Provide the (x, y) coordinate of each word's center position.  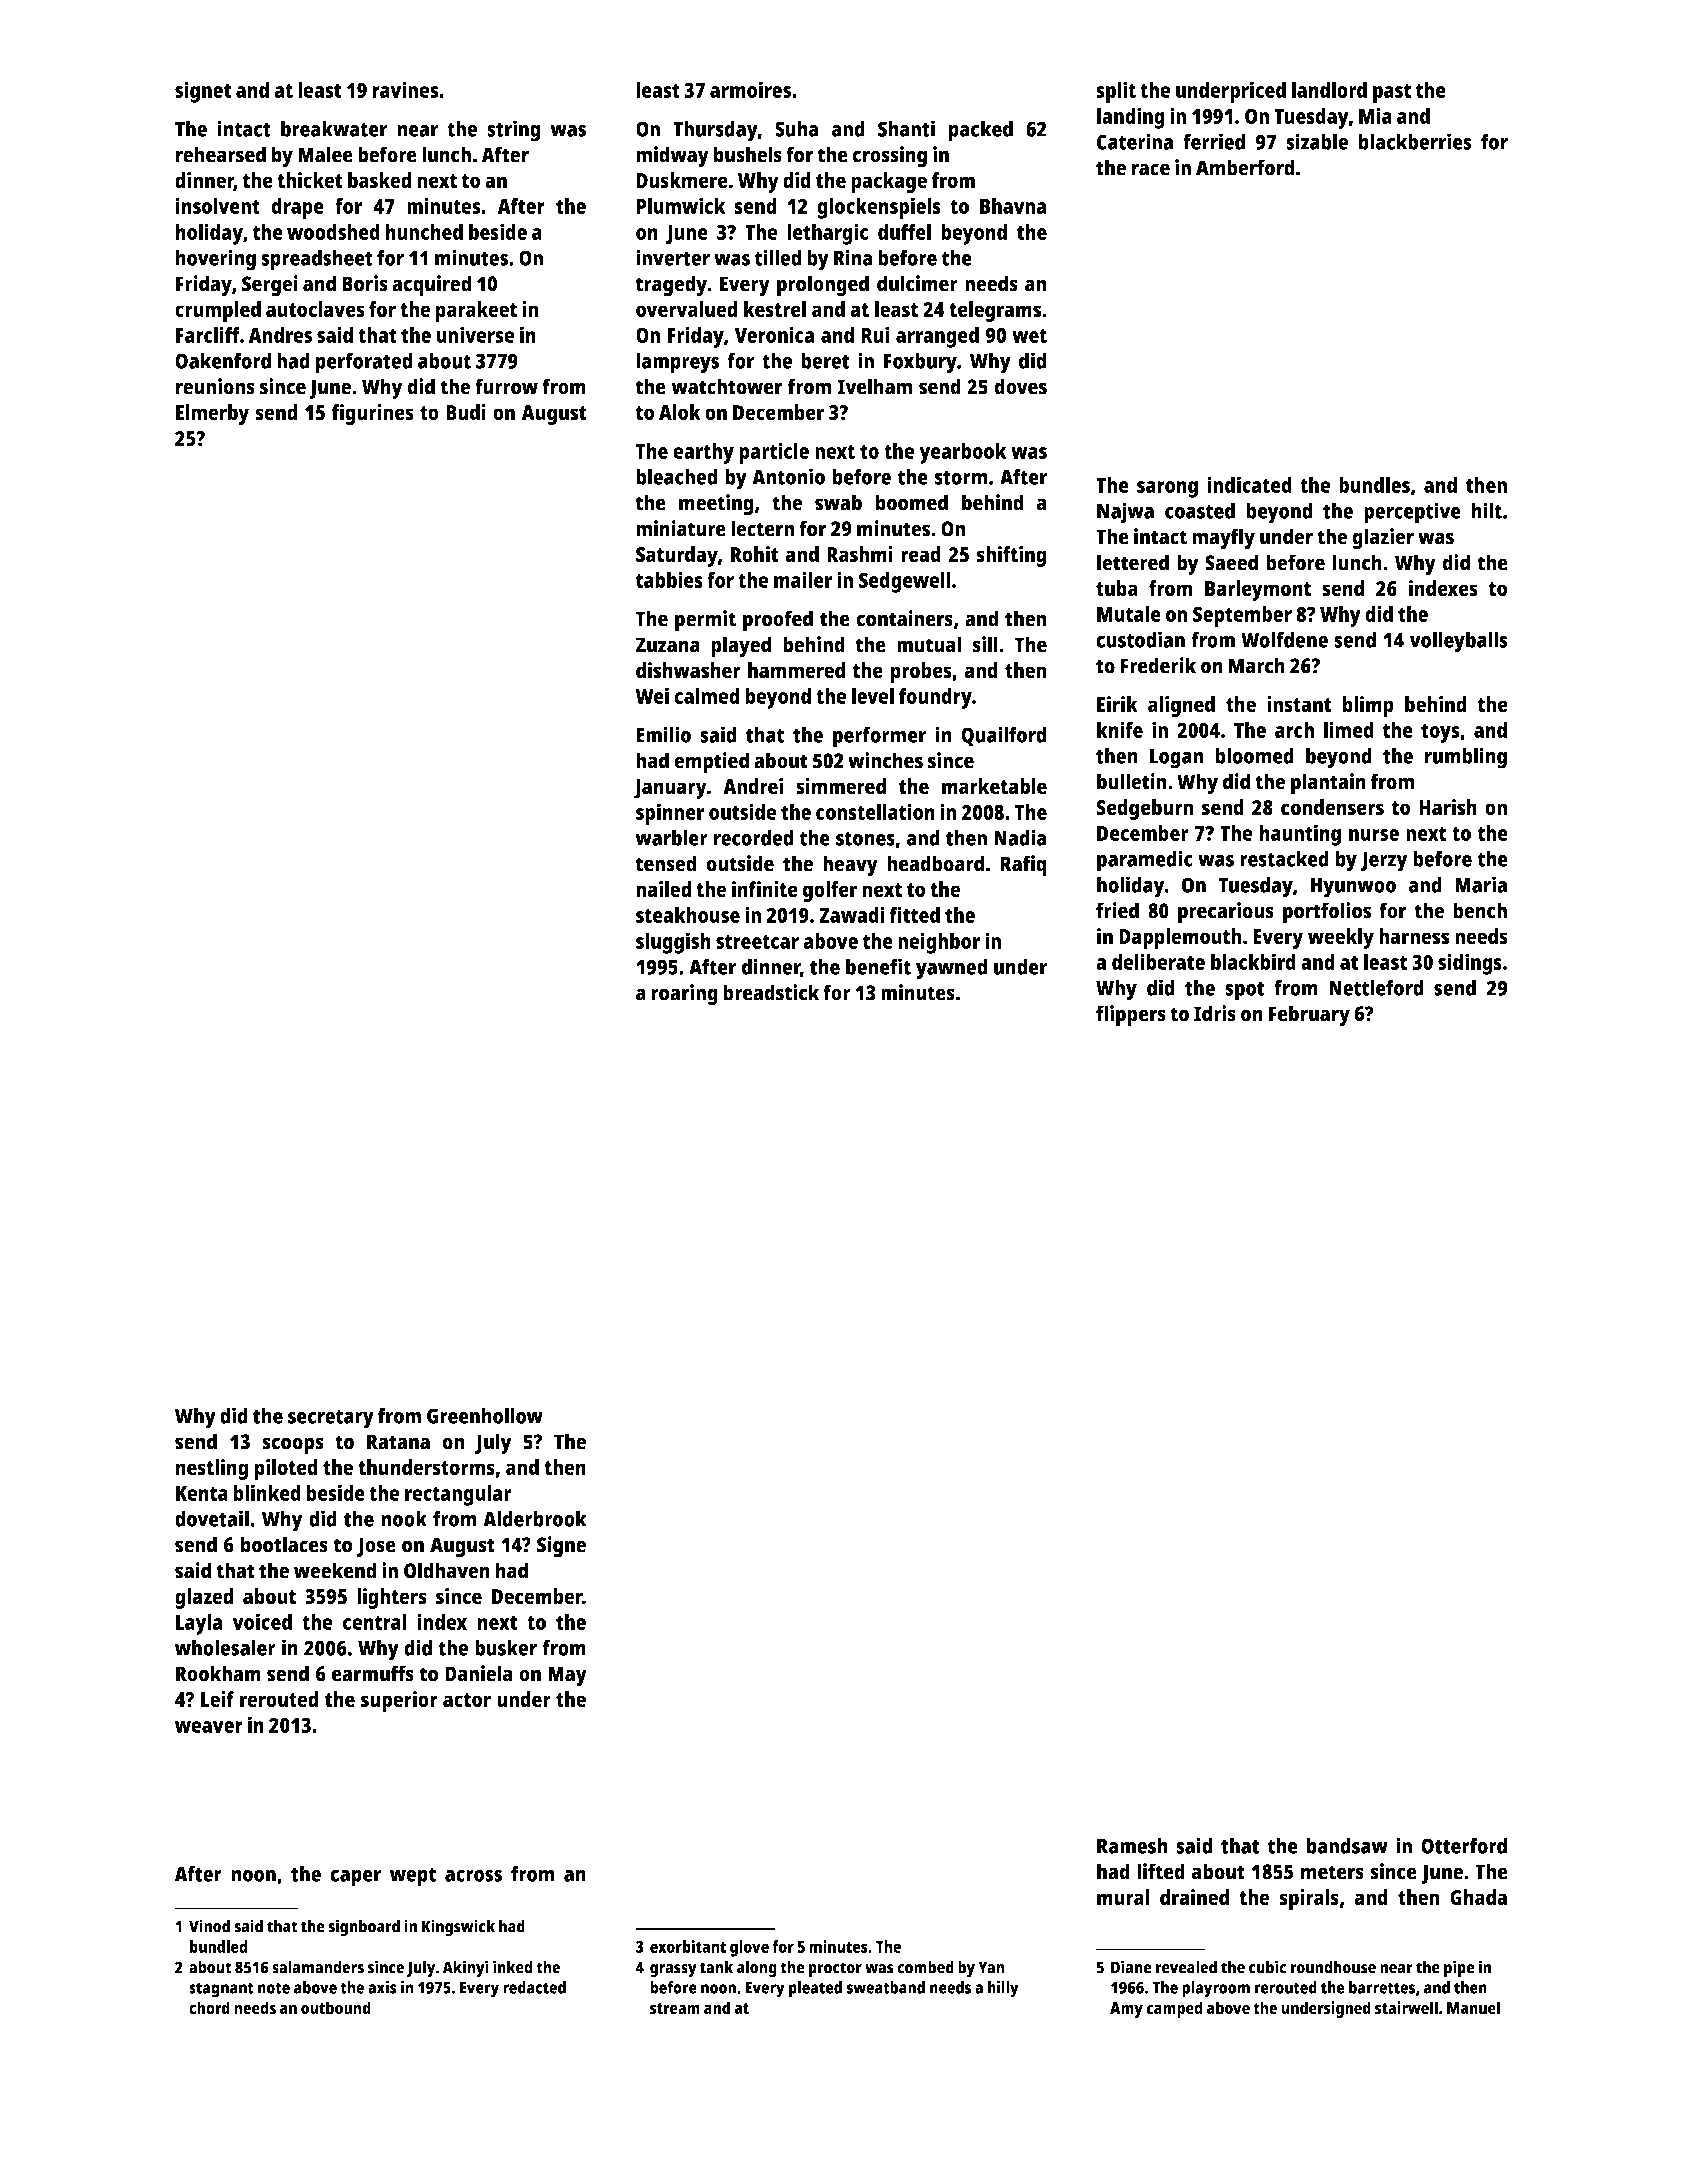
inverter (673, 257)
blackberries (1415, 141)
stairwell (1406, 2008)
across (473, 1876)
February (1309, 1016)
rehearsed (221, 154)
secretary (331, 1419)
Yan (991, 1967)
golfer (830, 891)
